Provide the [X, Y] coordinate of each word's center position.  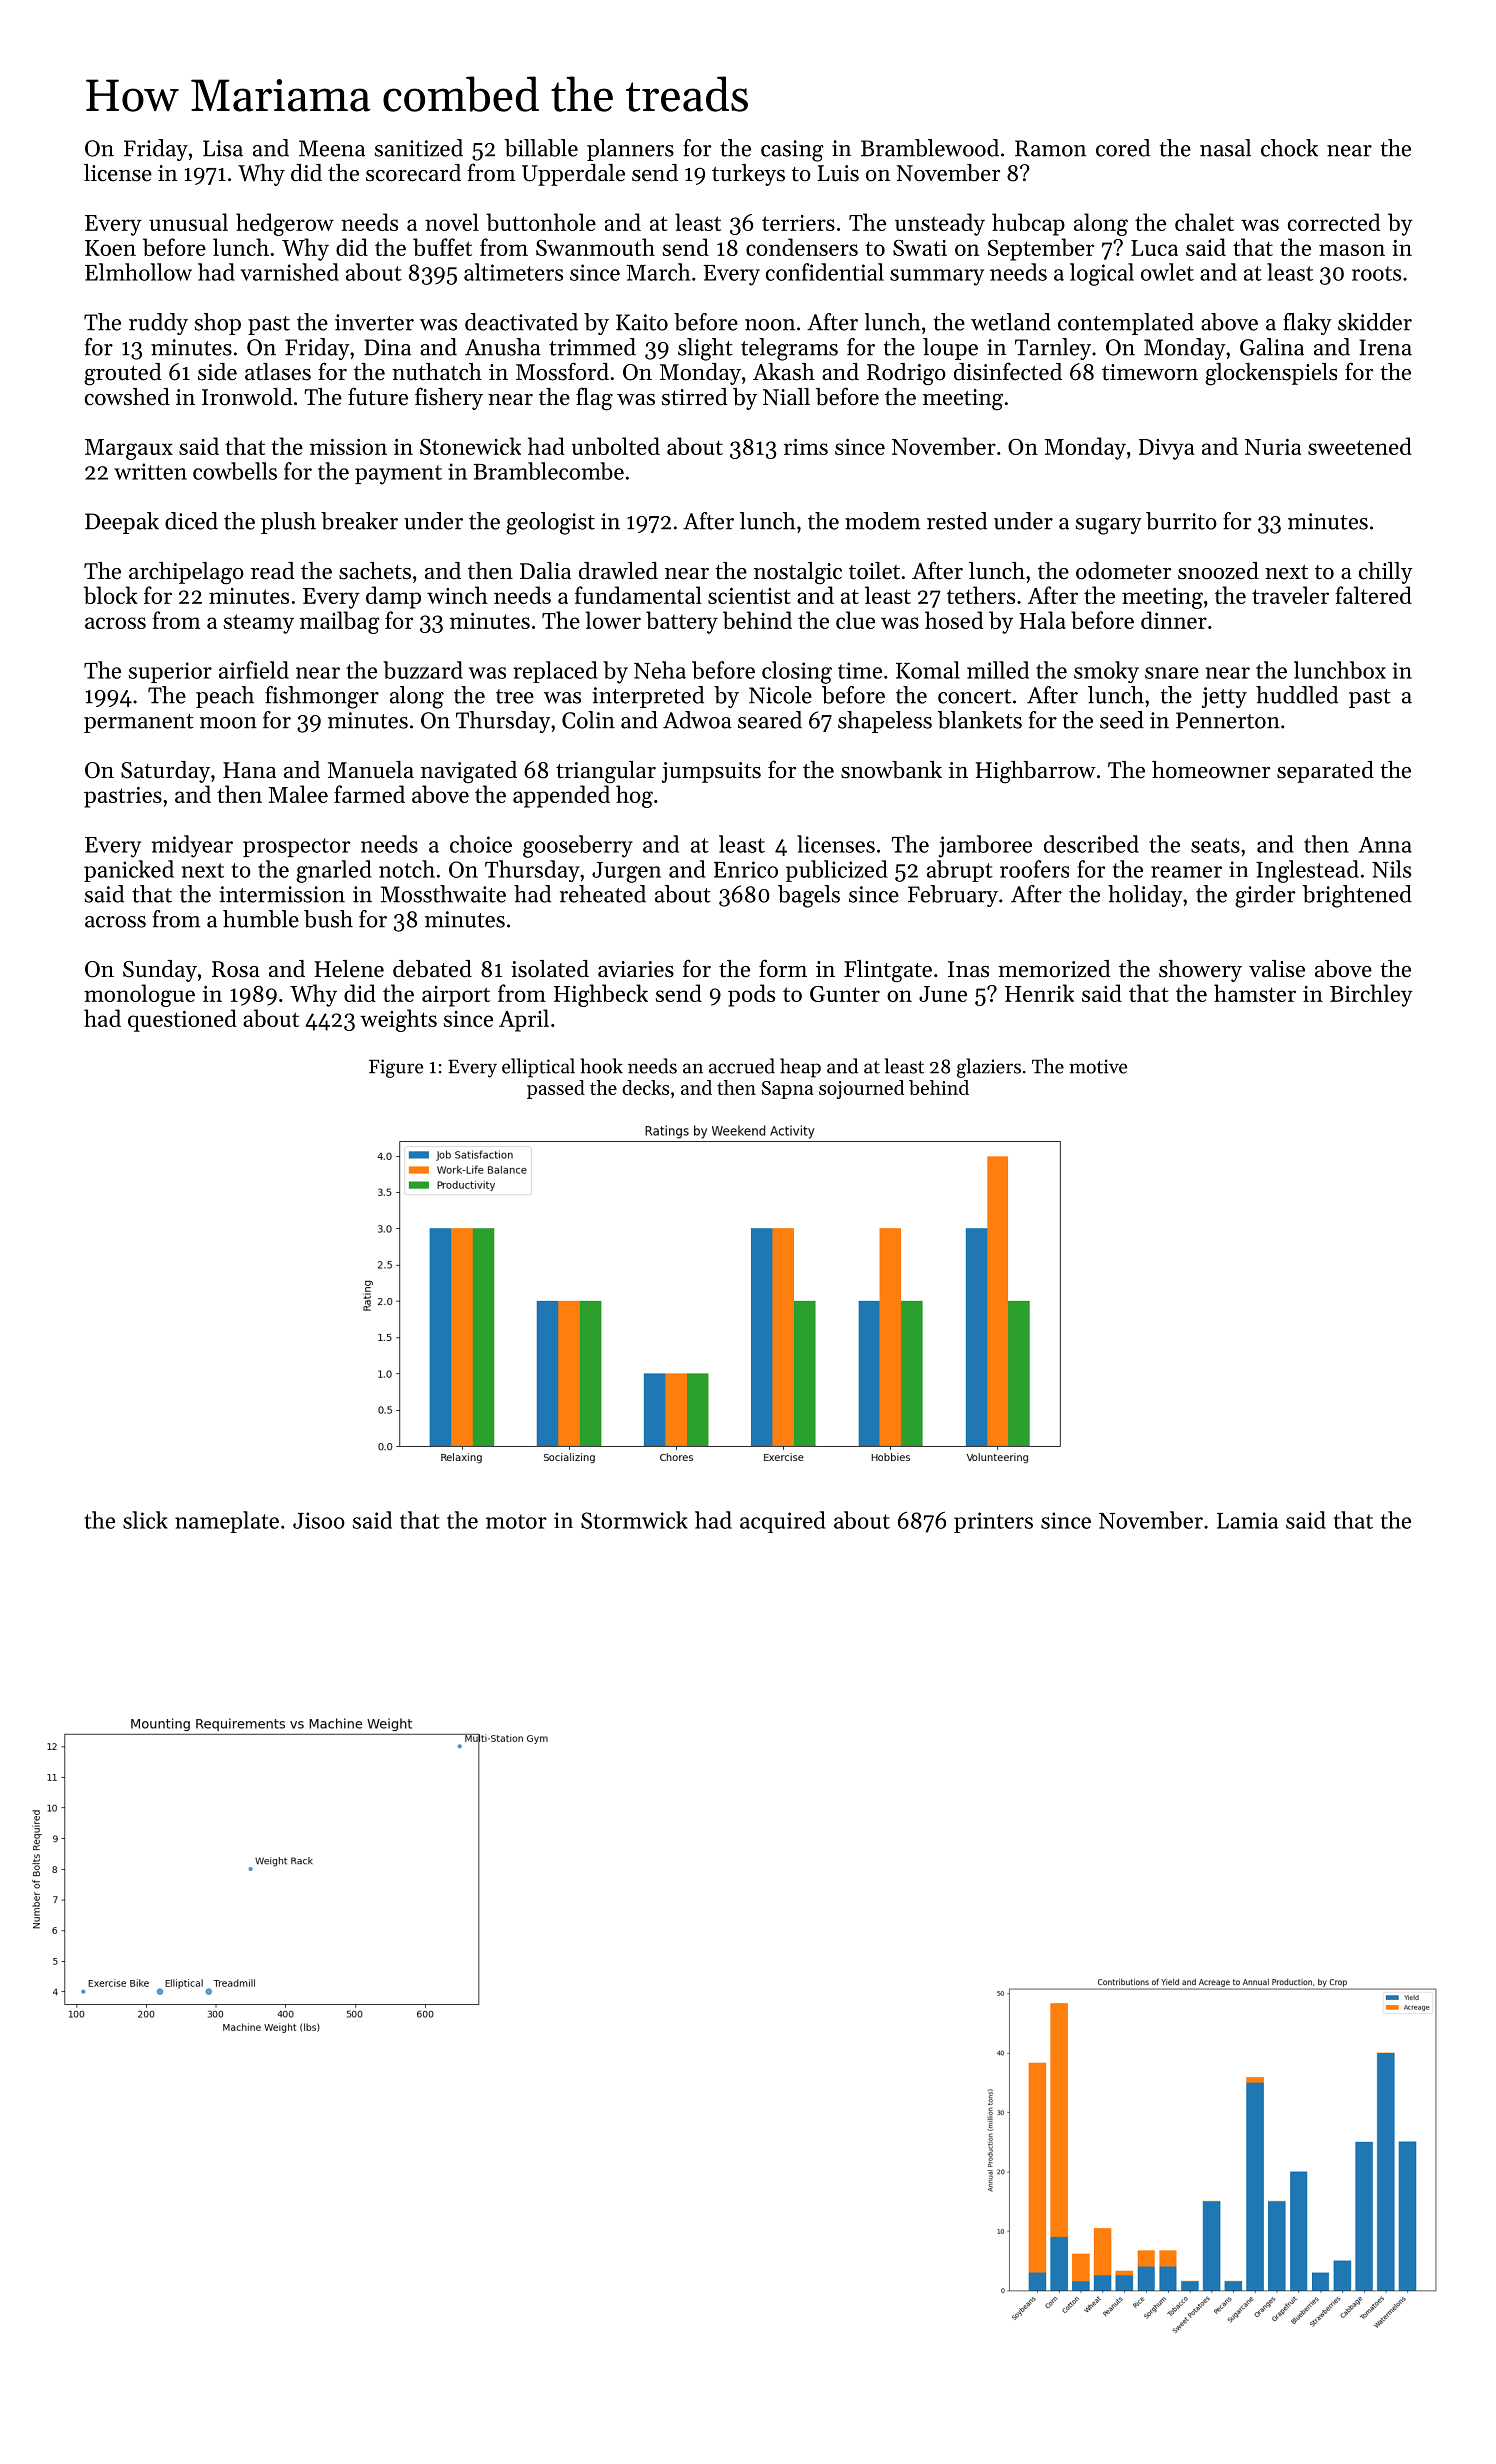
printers [993, 1522]
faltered [1374, 595]
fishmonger [322, 697]
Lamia [1247, 1520]
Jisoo [319, 1520]
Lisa [223, 148]
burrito [1181, 521]
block [111, 595]
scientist [749, 596]
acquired [783, 1522]
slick [145, 1520]
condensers [802, 247]
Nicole [780, 695]
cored [1123, 148]
